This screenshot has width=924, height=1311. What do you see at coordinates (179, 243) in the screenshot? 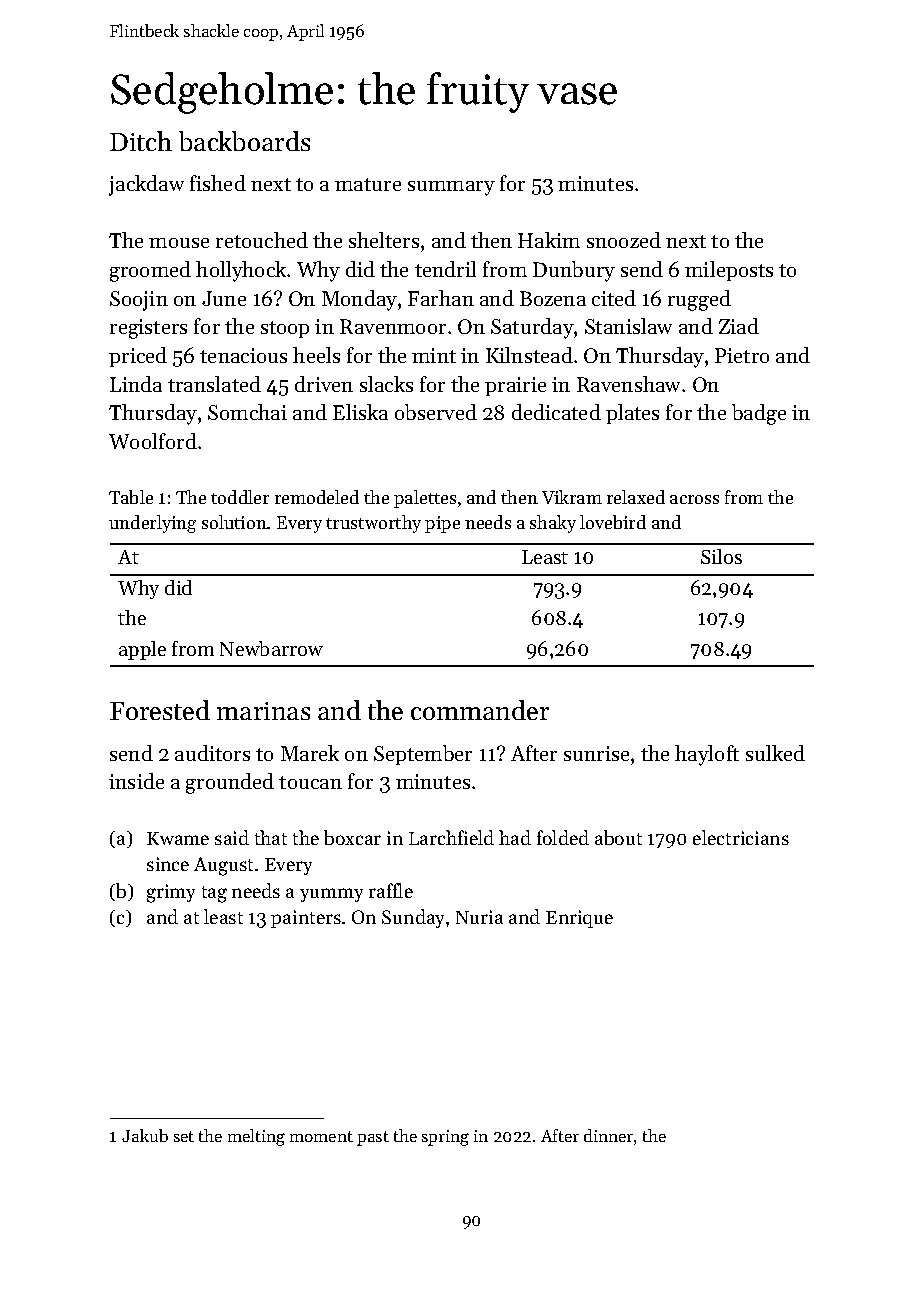
I see `mouse` at bounding box center [179, 243].
